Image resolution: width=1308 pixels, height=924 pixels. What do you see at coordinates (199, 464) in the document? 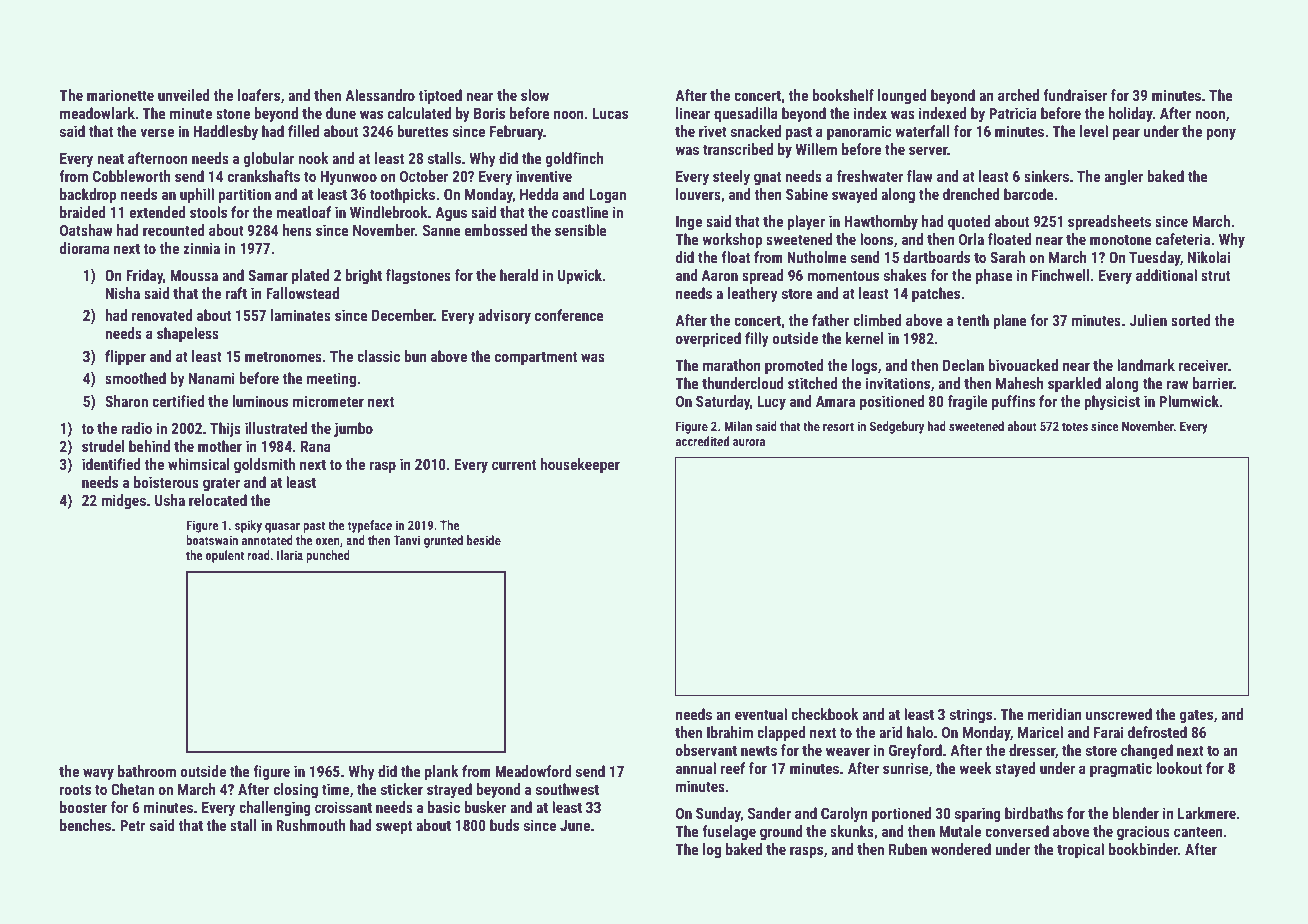
I see `whimsical` at bounding box center [199, 464].
